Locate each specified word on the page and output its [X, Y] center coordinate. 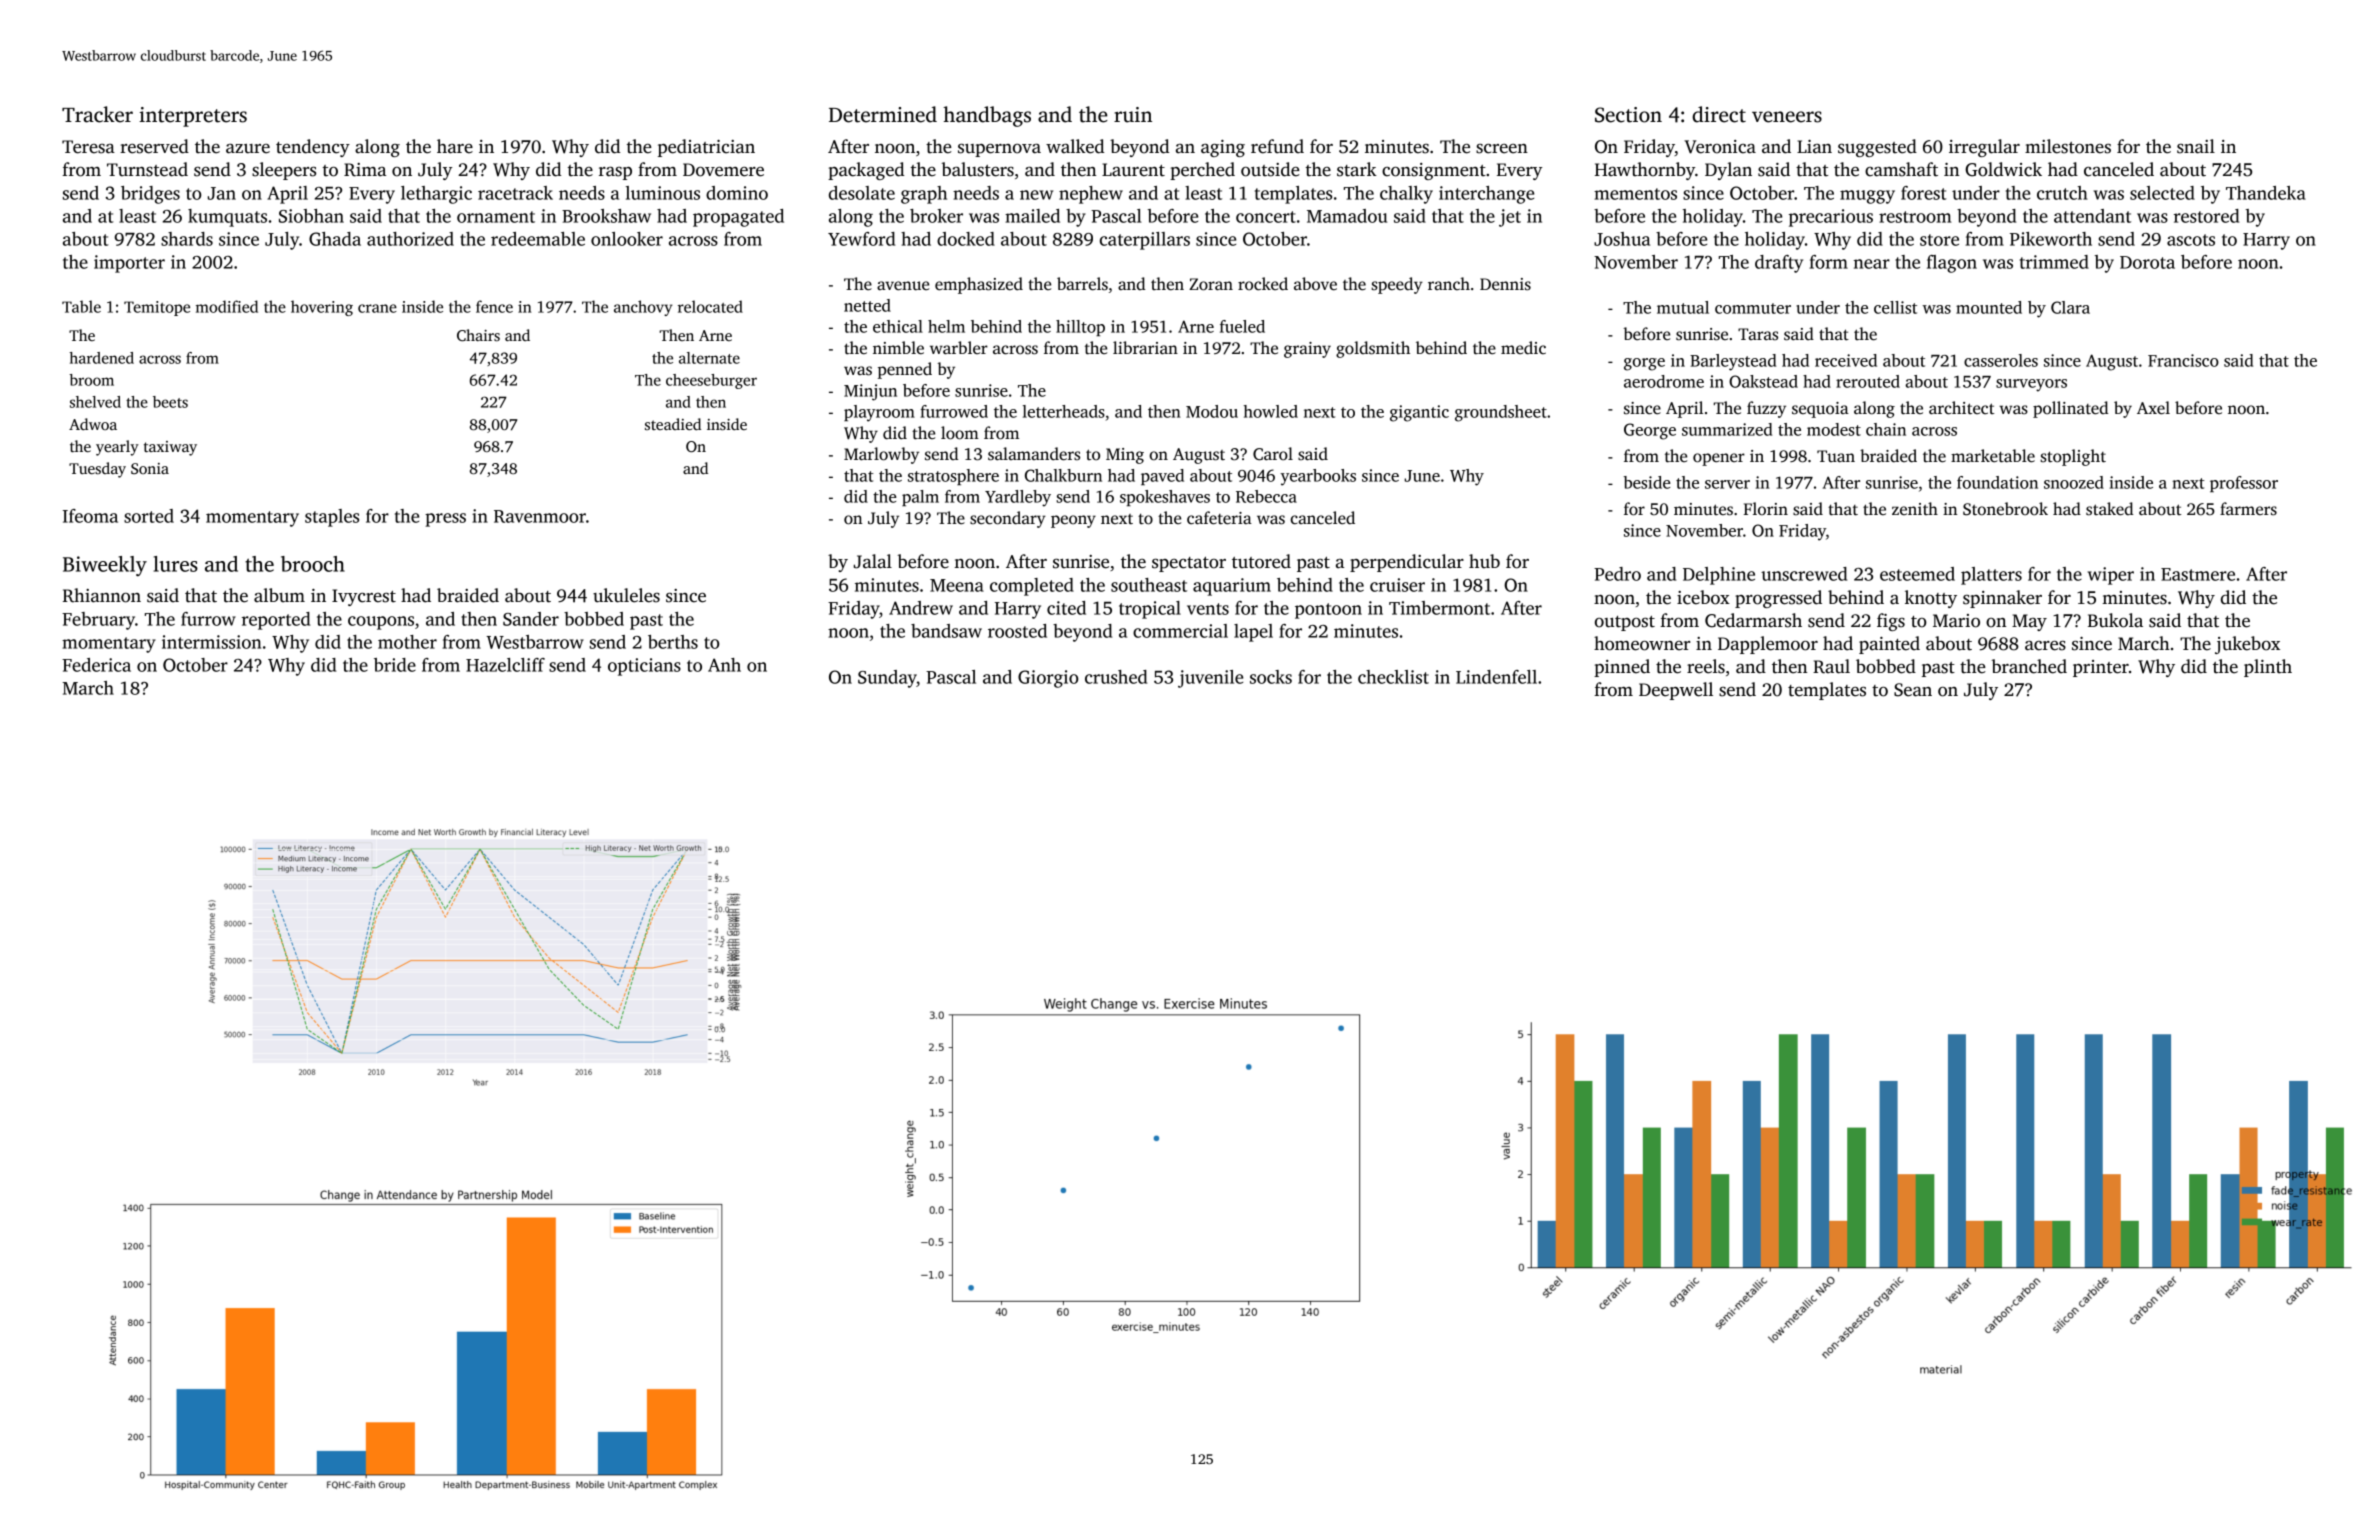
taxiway [170, 448]
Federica [96, 665]
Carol [1273, 454]
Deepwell [1676, 691]
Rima [365, 170]
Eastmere [2198, 574]
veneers [1787, 117]
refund [1277, 146]
